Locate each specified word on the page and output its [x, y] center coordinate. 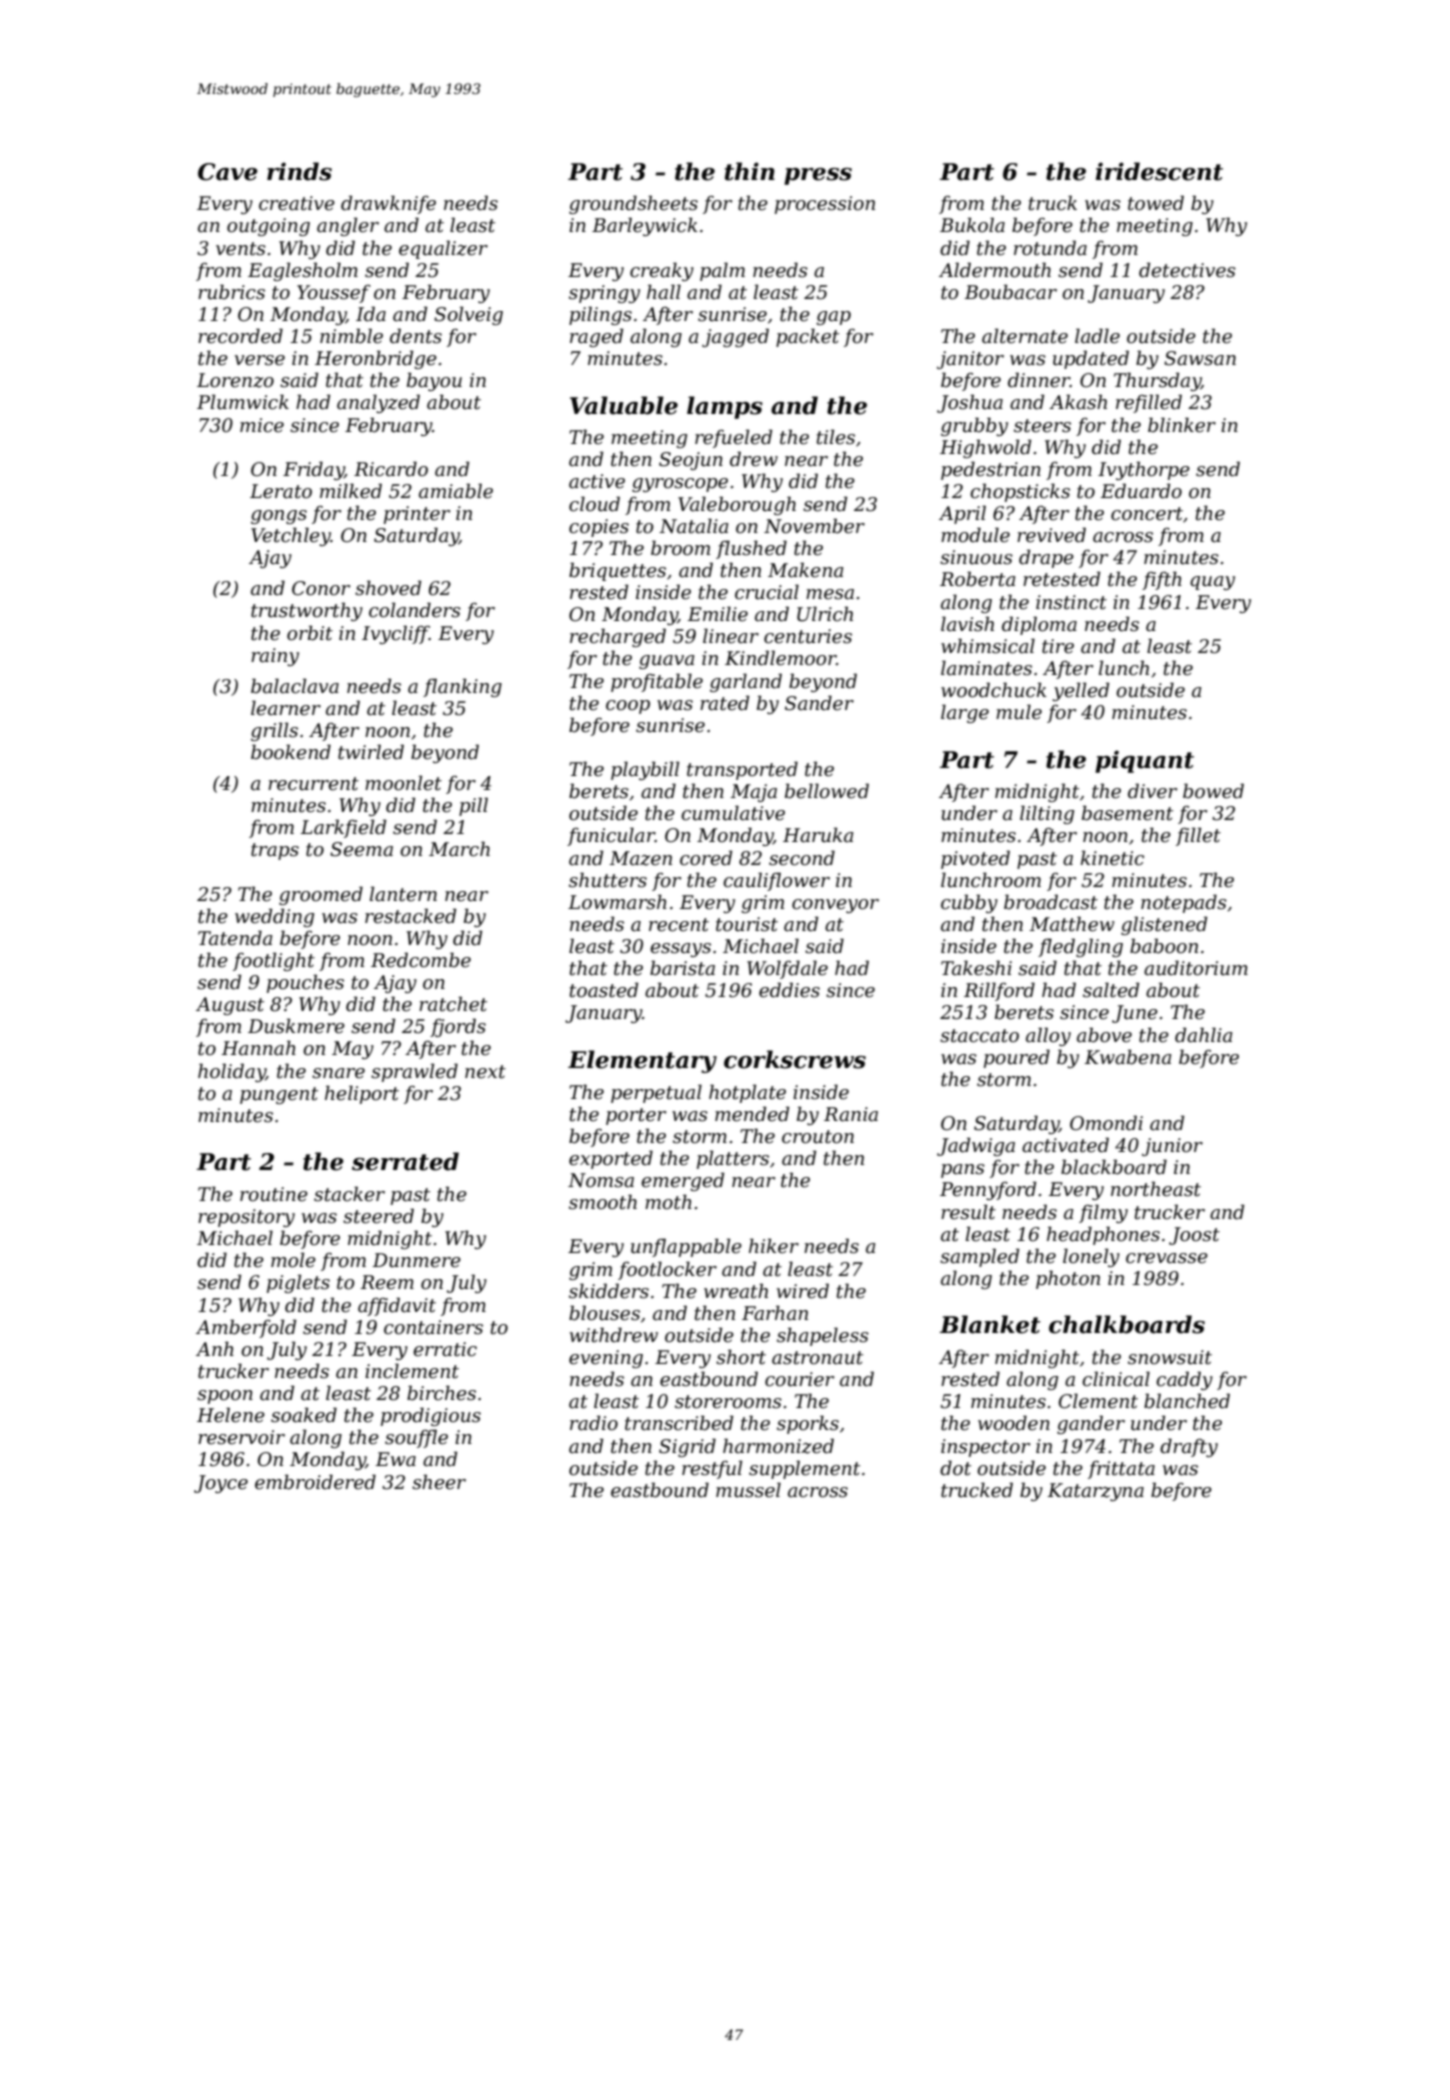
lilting [1047, 814]
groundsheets [633, 204]
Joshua [970, 403]
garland [746, 682]
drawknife [388, 204]
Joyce [221, 1484]
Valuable [624, 405]
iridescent [1159, 171]
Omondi [1106, 1123]
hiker [774, 1246]
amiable [456, 491]
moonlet [403, 783]
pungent [279, 1095]
